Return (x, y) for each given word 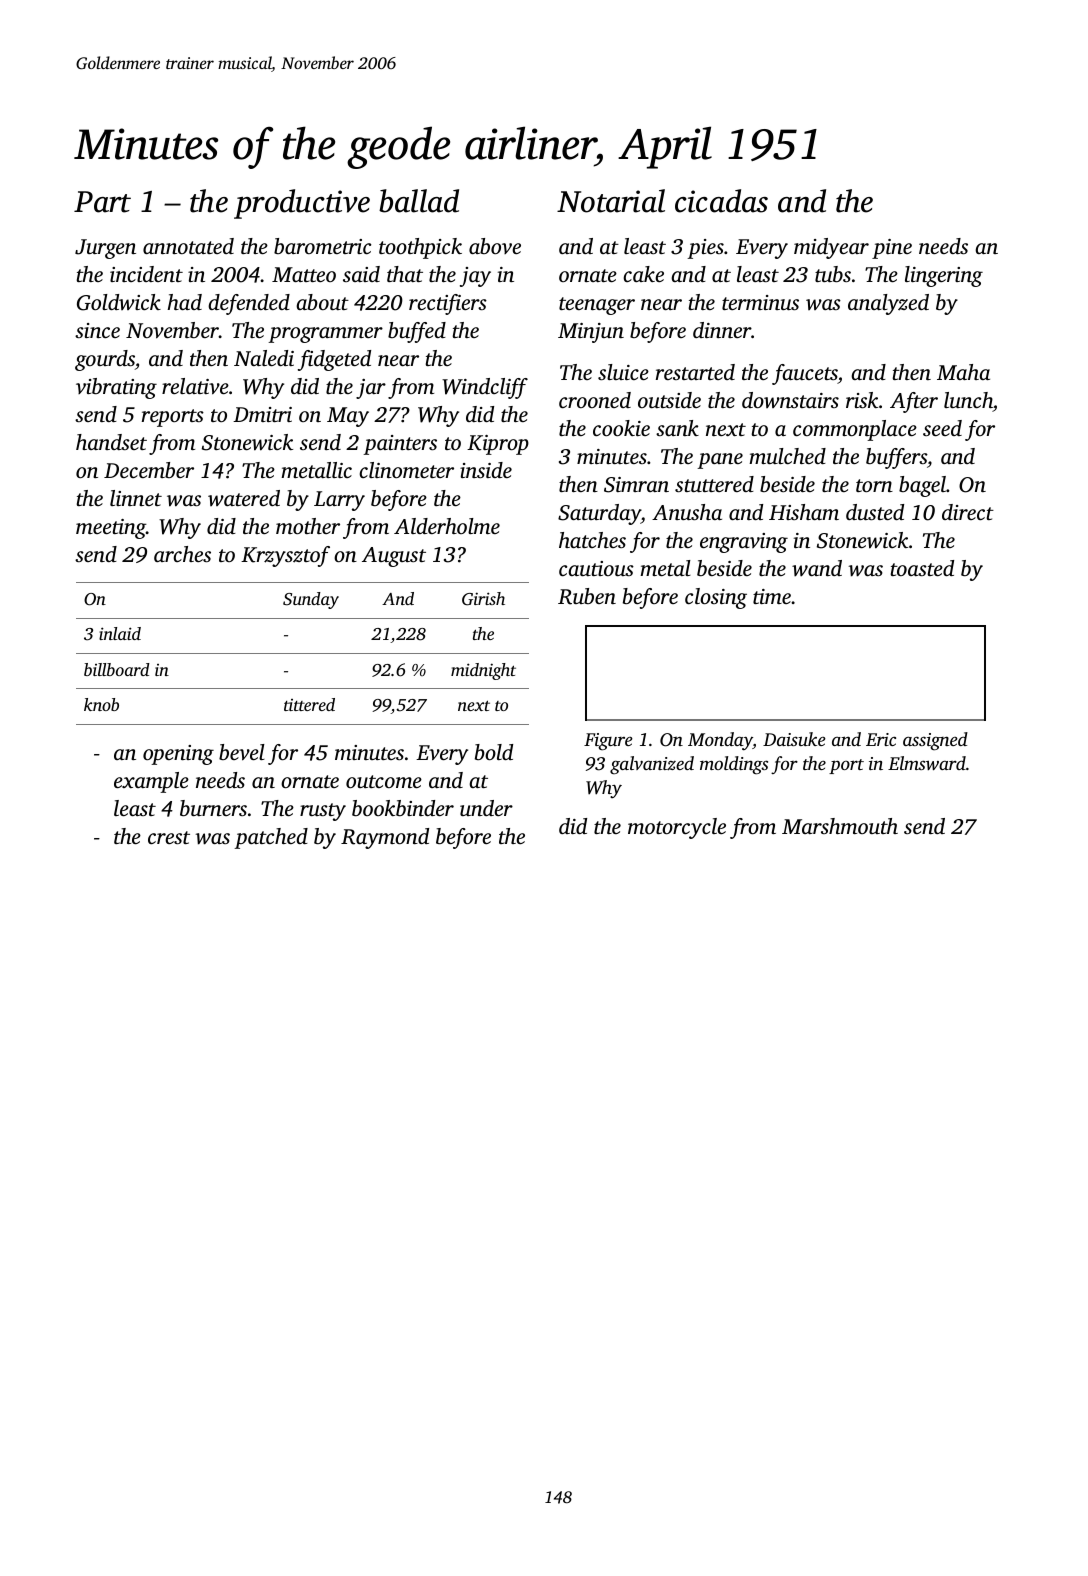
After (914, 402)
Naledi (264, 358)
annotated (188, 246)
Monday (720, 741)
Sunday (311, 600)
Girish (483, 599)
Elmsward (927, 763)
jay (475, 277)
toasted (922, 568)
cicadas (721, 201)
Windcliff (485, 388)
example (151, 782)
